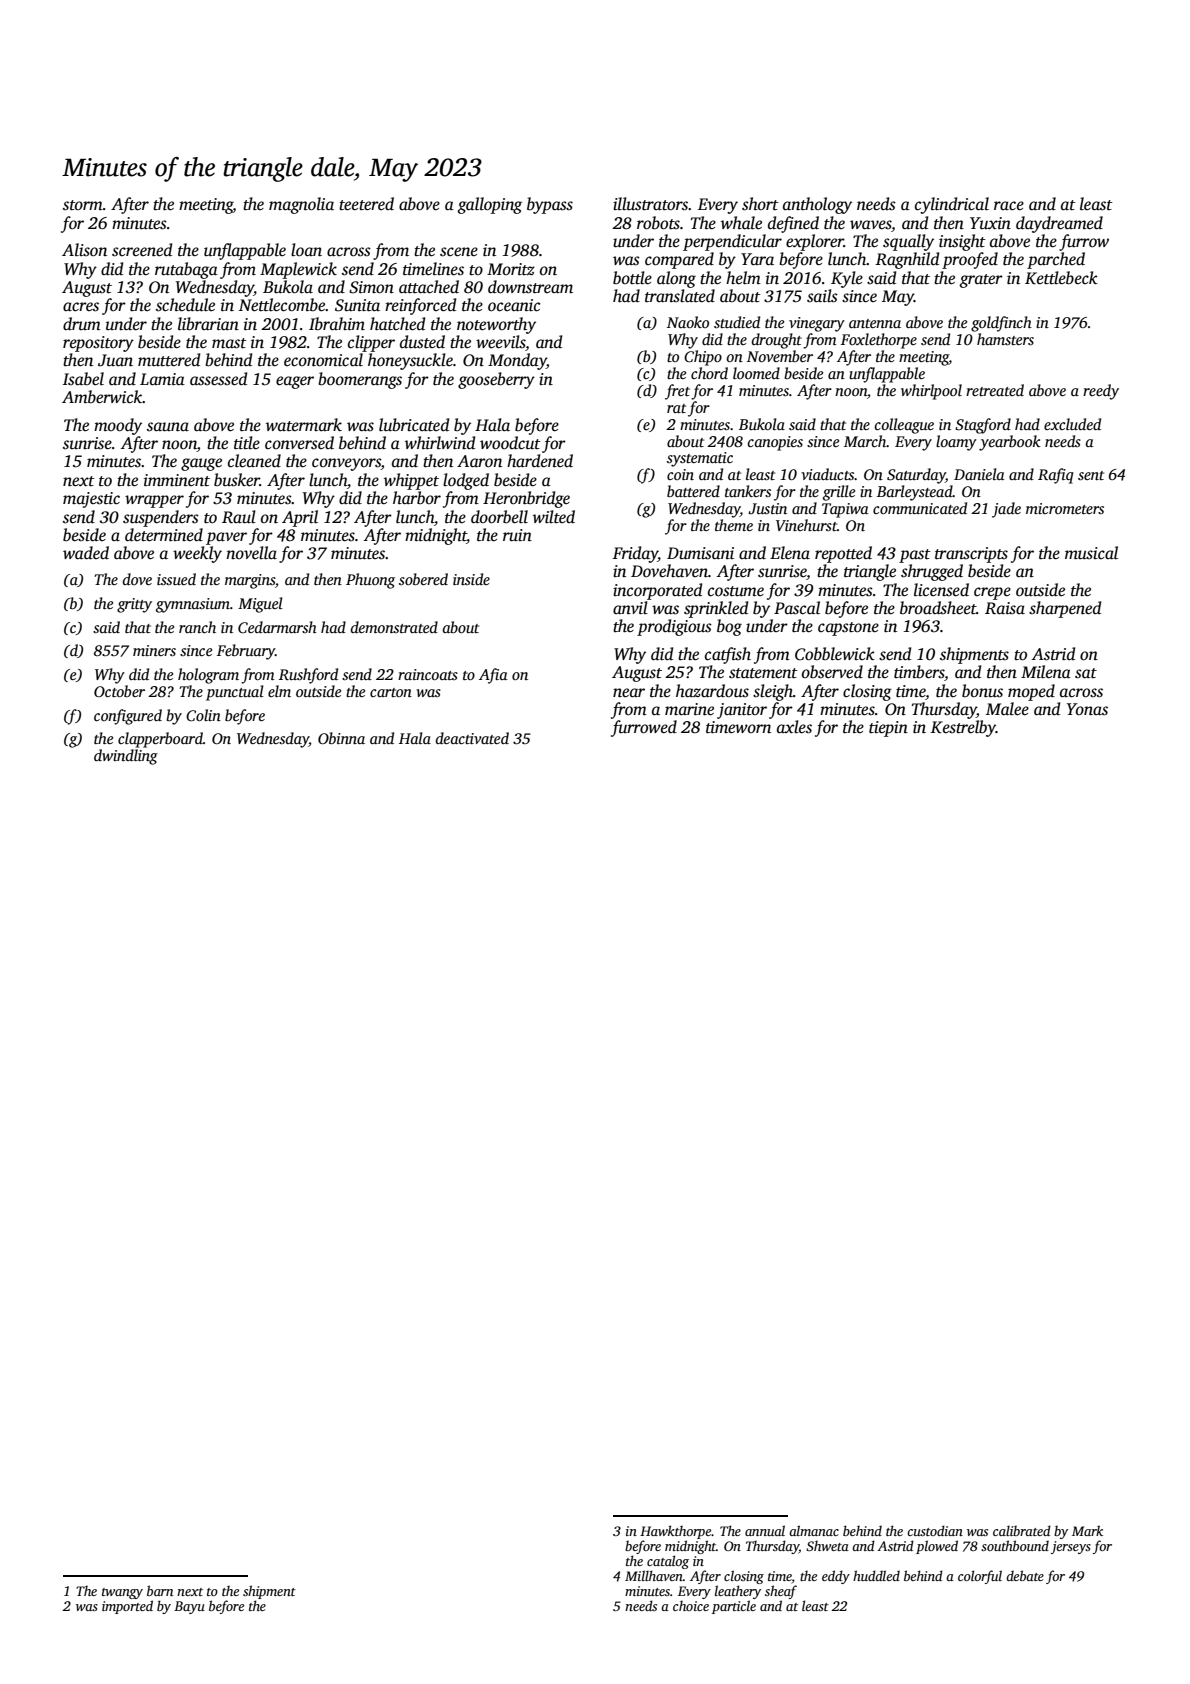 The image size is (1190, 1684). Describe the element at coordinates (904, 426) in the document. I see `colleague` at that location.
